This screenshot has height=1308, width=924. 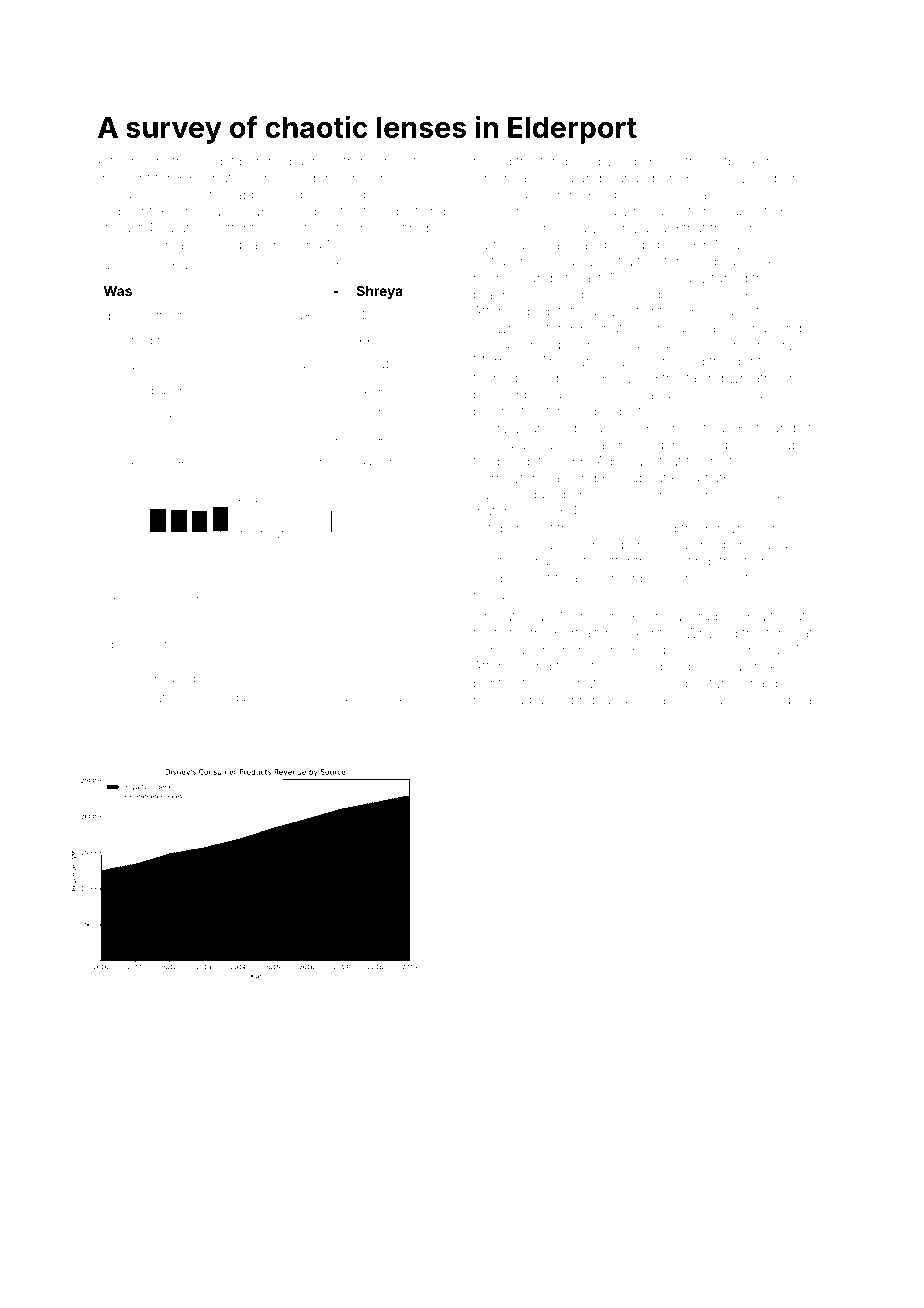 I want to click on tangy, so click(x=558, y=163).
